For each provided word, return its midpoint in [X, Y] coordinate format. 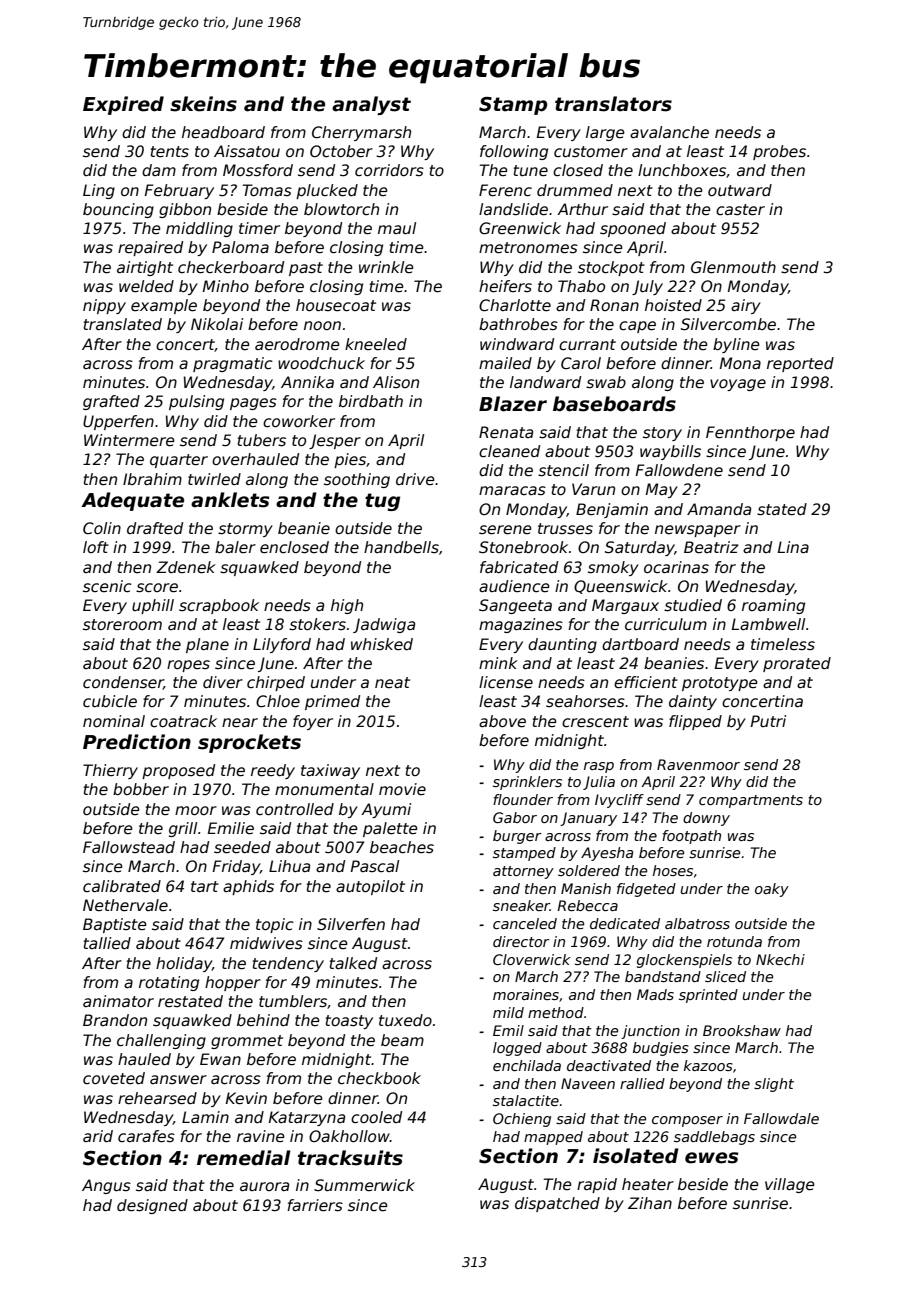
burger [517, 837]
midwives [266, 943]
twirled [214, 479]
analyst [371, 105]
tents [170, 152]
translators [613, 104]
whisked [382, 644]
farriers [315, 1205]
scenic [107, 586]
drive [415, 479]
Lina [793, 547]
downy [706, 819]
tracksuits [350, 1158]
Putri [768, 721]
